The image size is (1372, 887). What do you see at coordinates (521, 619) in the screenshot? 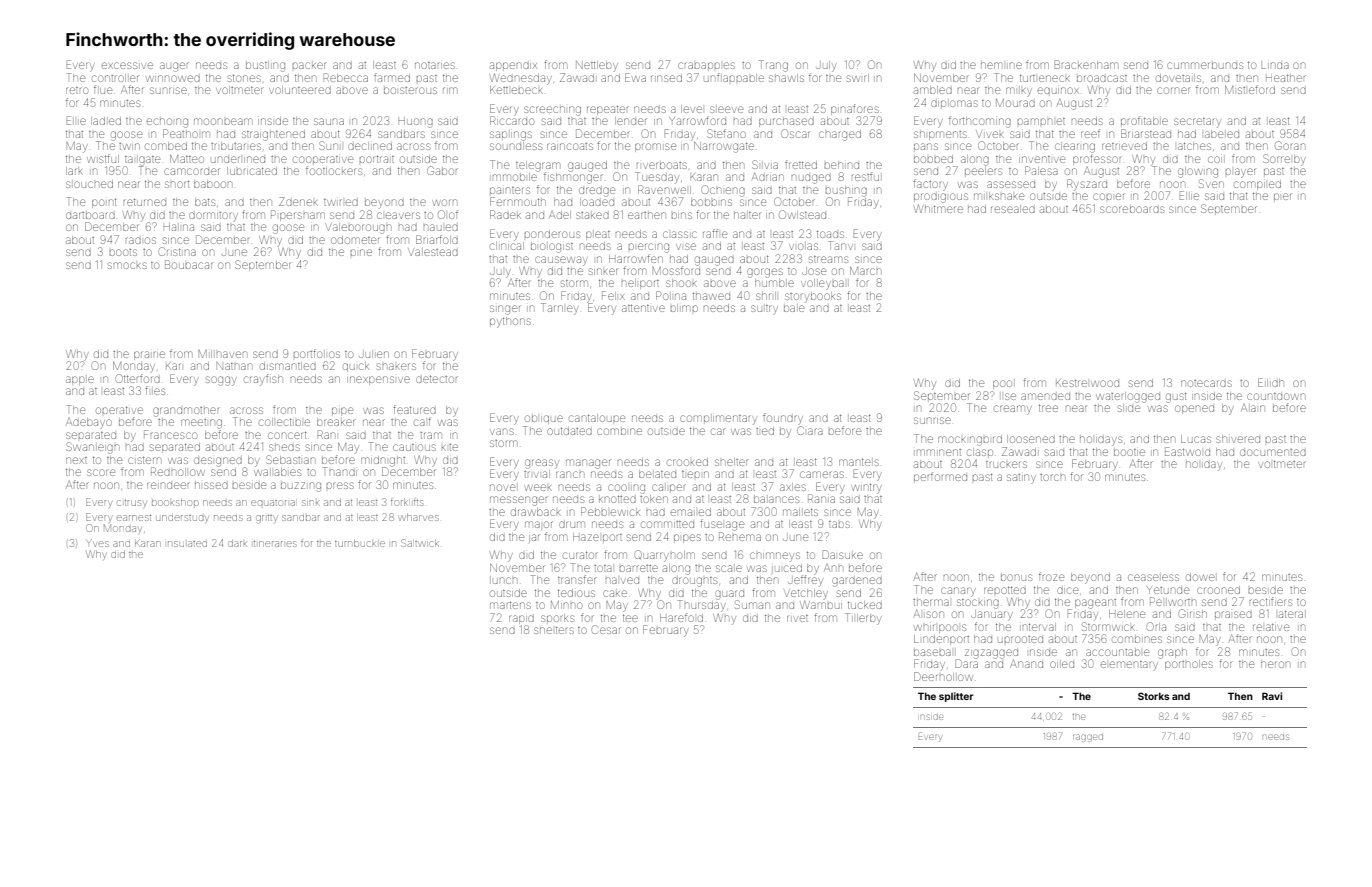
I see `rapid` at bounding box center [521, 619].
